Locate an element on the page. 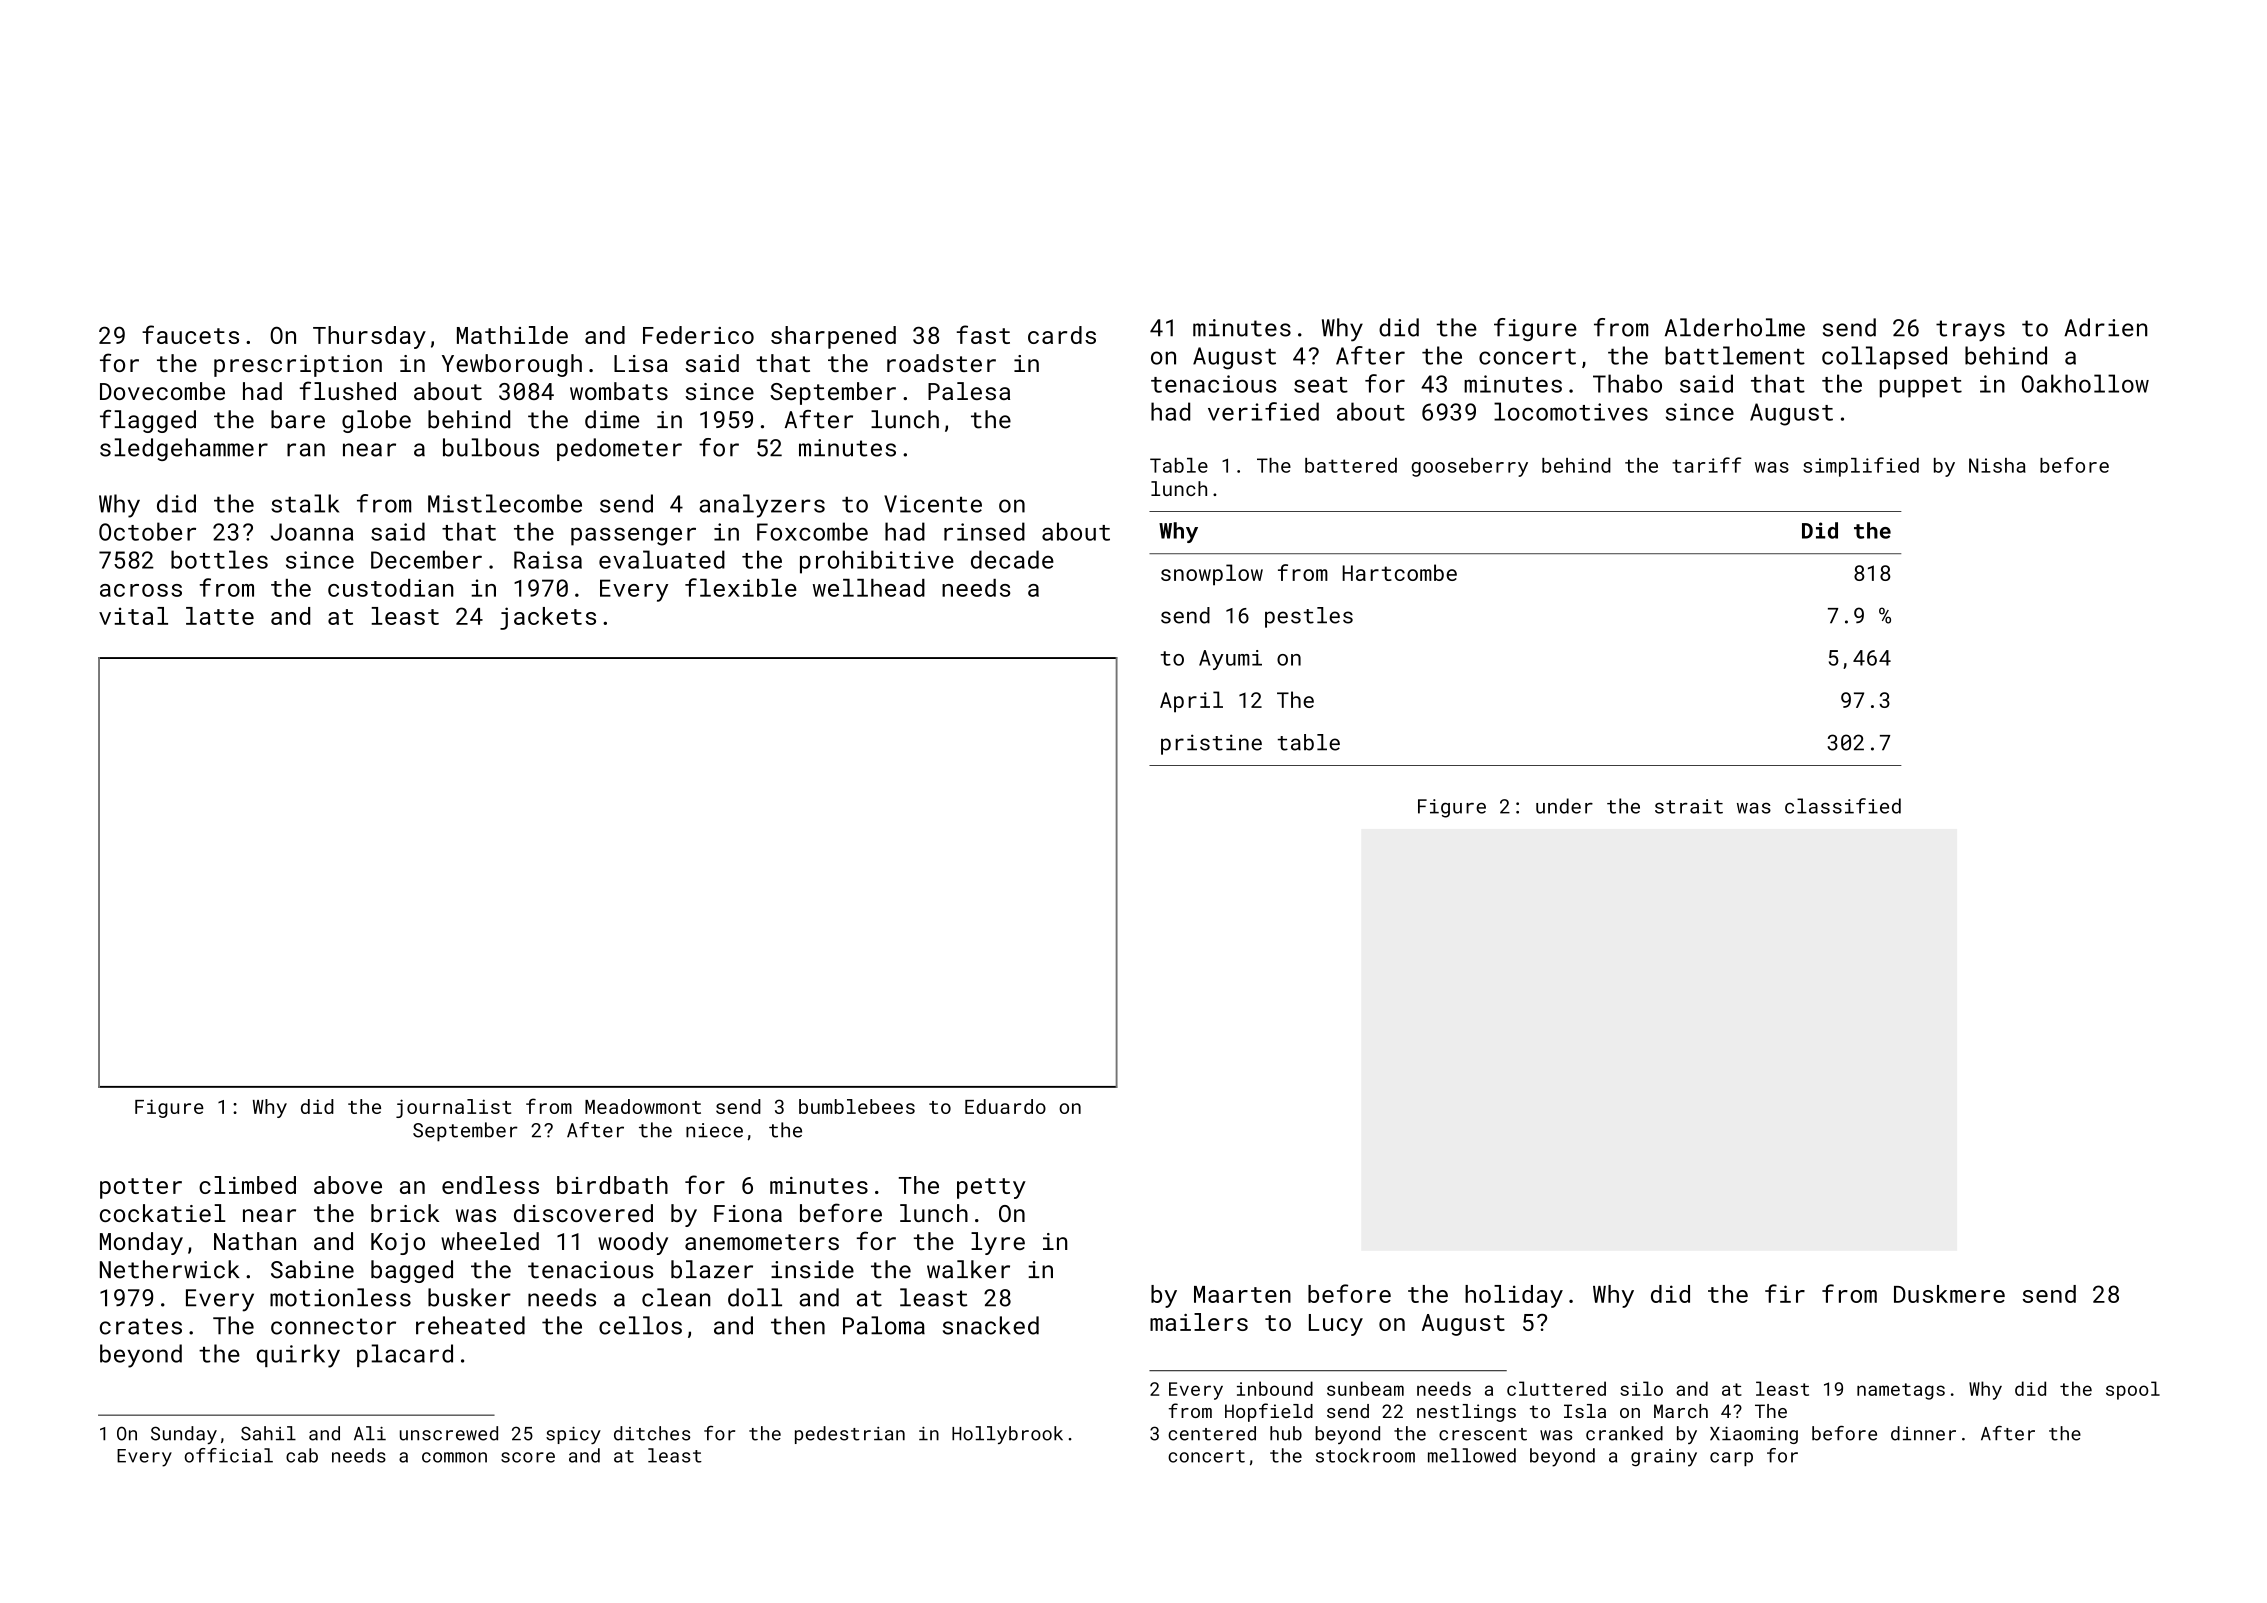 The height and width of the image is (1603, 2267). placard is located at coordinates (405, 1355).
